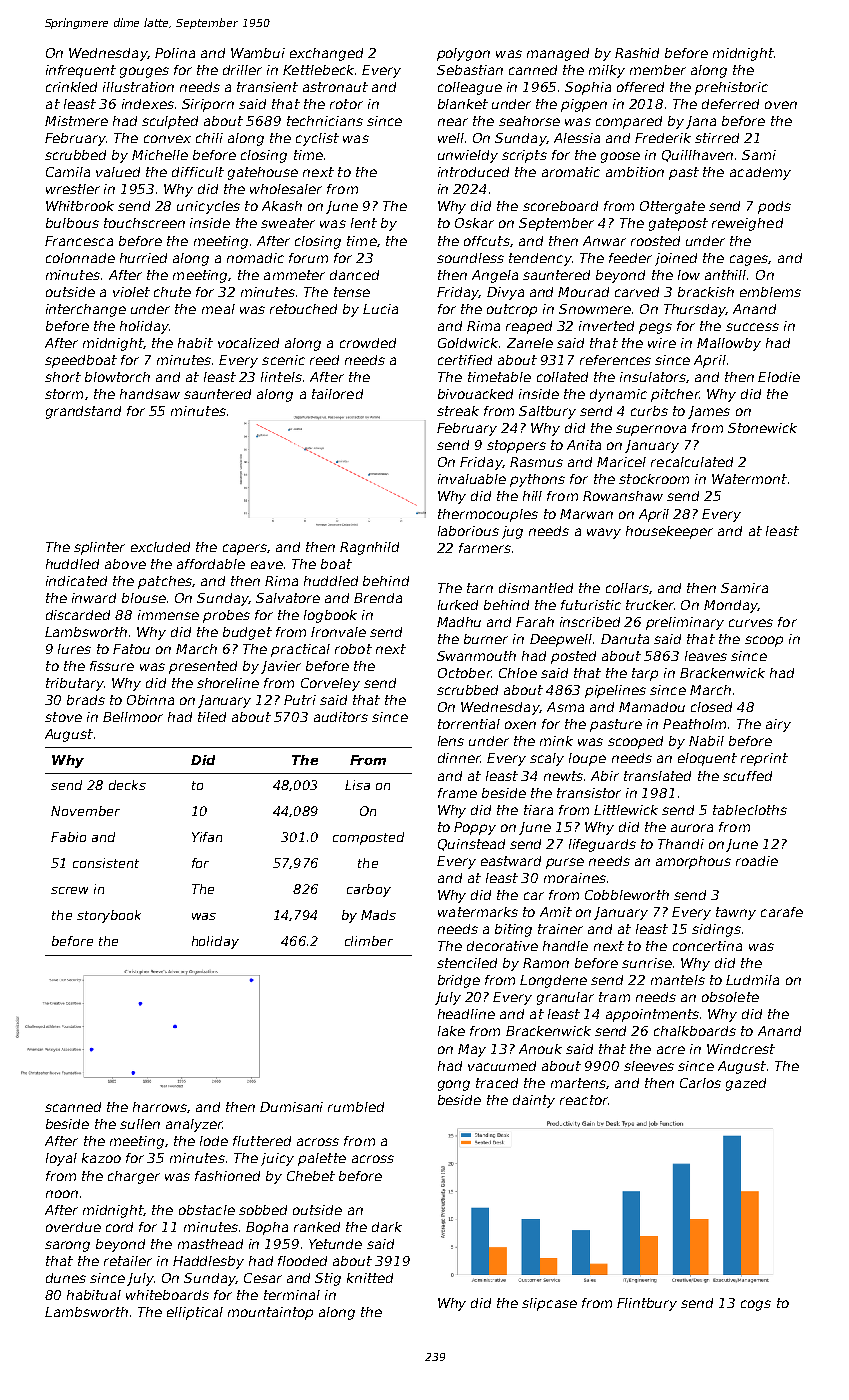 The height and width of the image is (1400, 849). What do you see at coordinates (538, 810) in the image?
I see `tiara` at bounding box center [538, 810].
